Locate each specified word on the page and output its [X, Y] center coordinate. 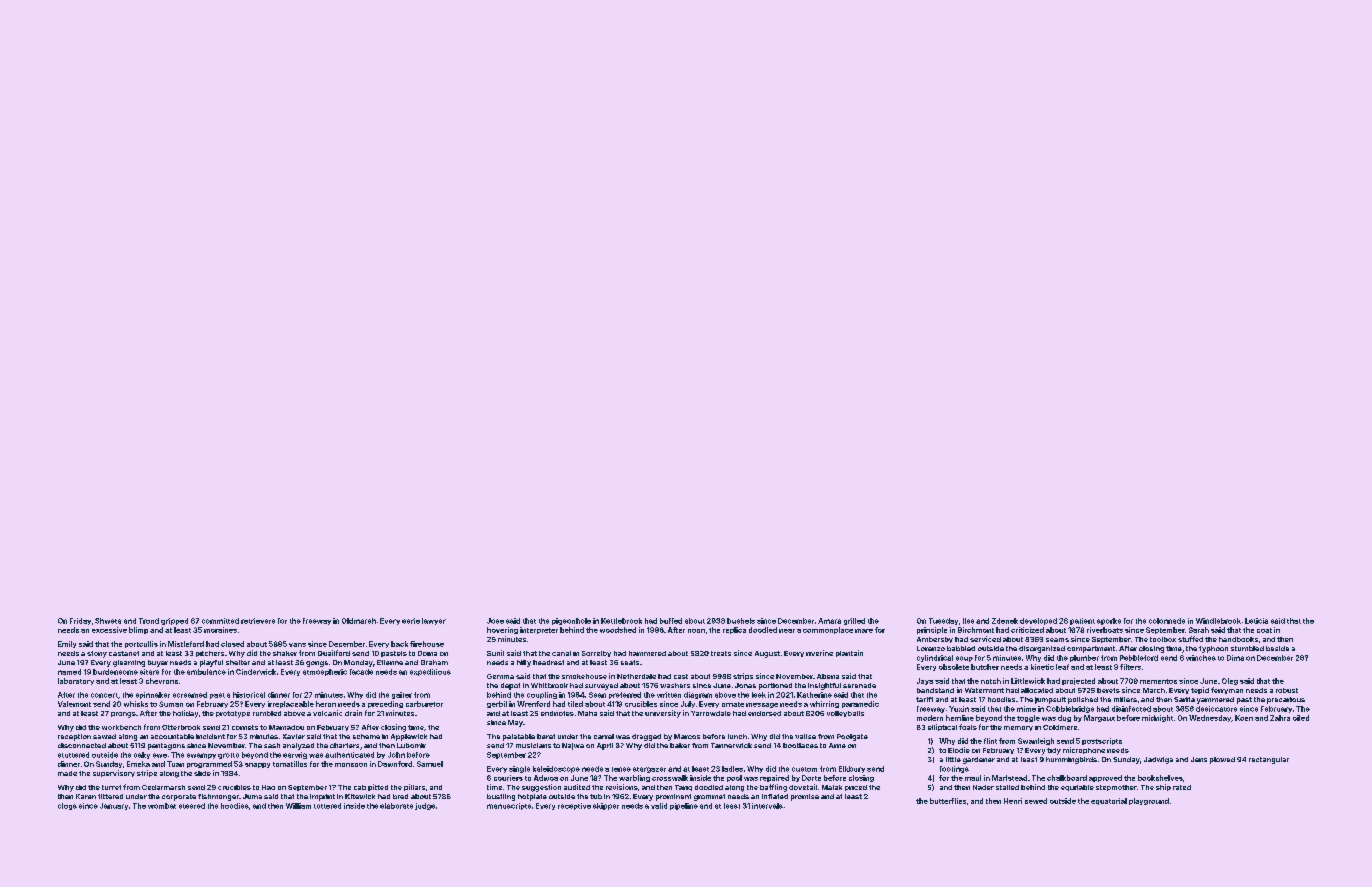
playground [1149, 801]
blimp [138, 630]
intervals [767, 806]
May [515, 723]
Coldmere [1060, 727]
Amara [829, 621]
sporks [1109, 621]
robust [1287, 690]
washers [675, 685]
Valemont [74, 704]
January [114, 806]
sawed [104, 736]
